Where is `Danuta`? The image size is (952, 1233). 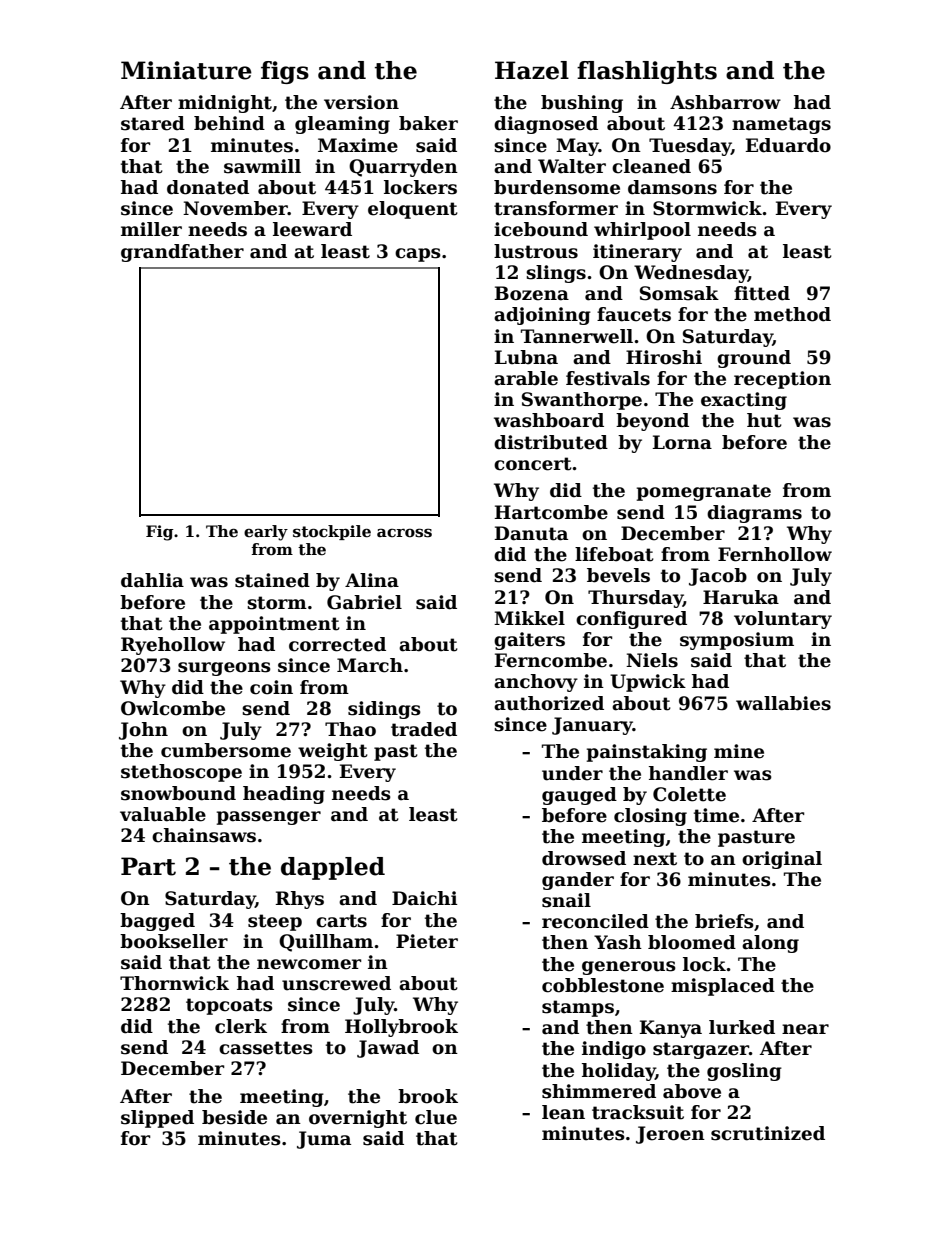 Danuta is located at coordinates (531, 533).
